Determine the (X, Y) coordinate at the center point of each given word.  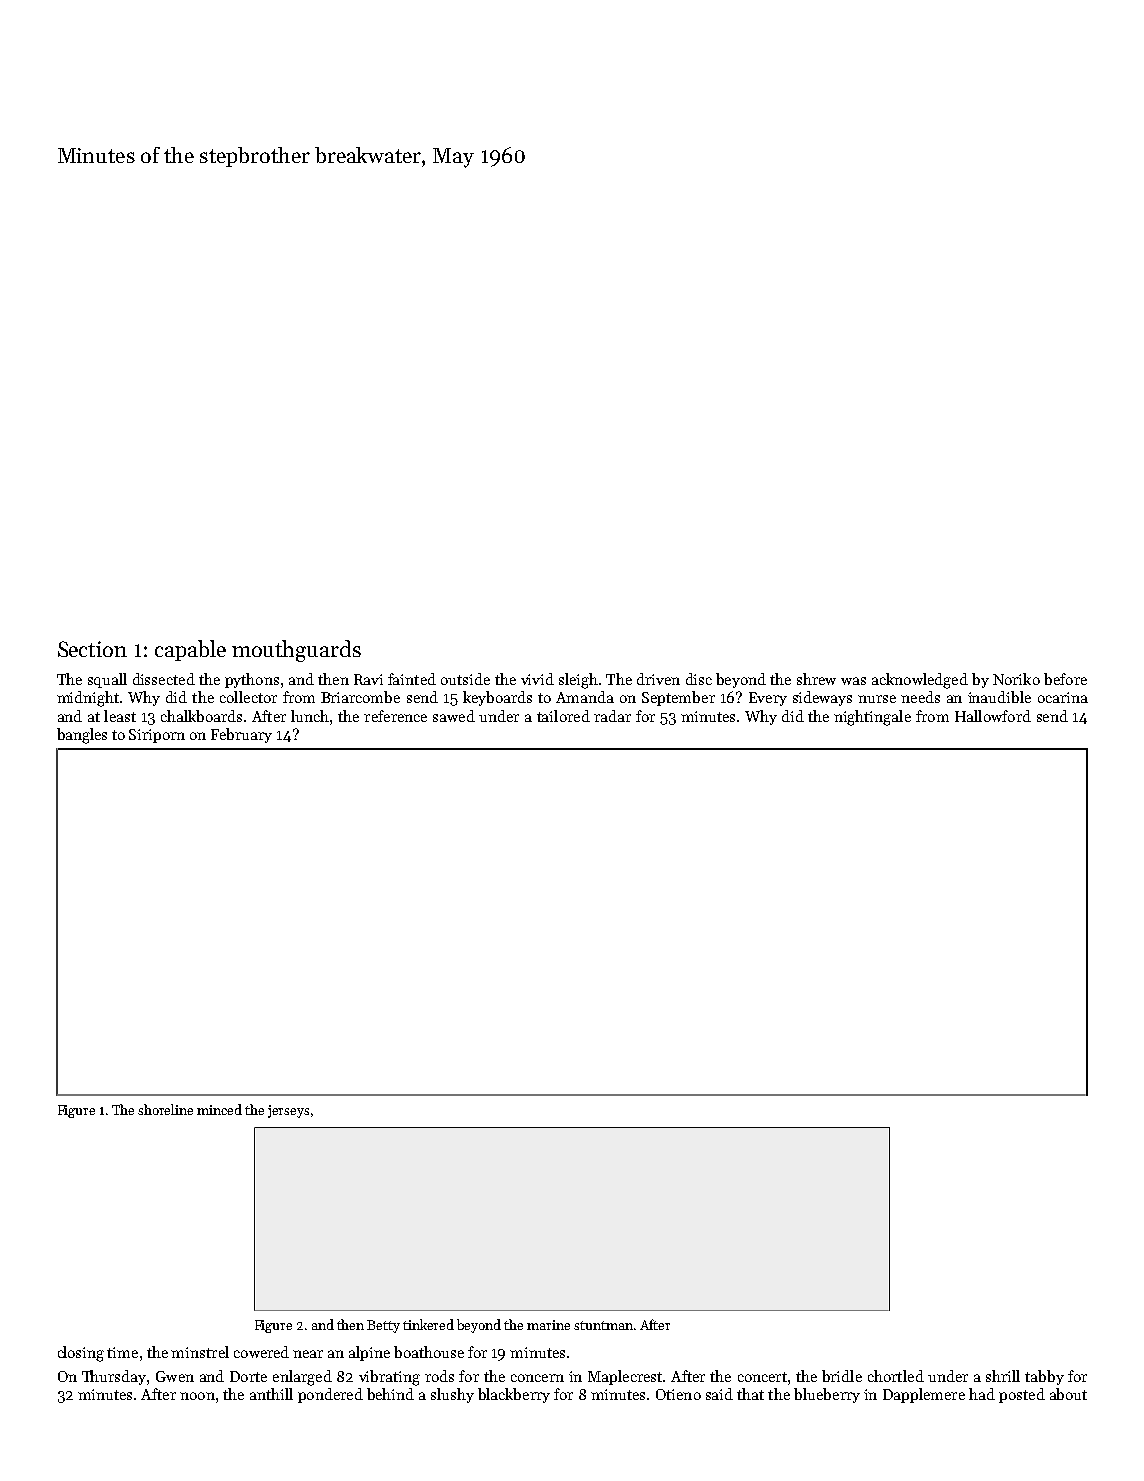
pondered (330, 1395)
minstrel (200, 1352)
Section (92, 649)
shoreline (165, 1109)
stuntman (603, 1325)
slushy (452, 1395)
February (241, 735)
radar (612, 716)
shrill (1003, 1376)
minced (219, 1109)
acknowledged (920, 681)
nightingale (872, 718)
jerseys (288, 1111)
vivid (537, 679)
